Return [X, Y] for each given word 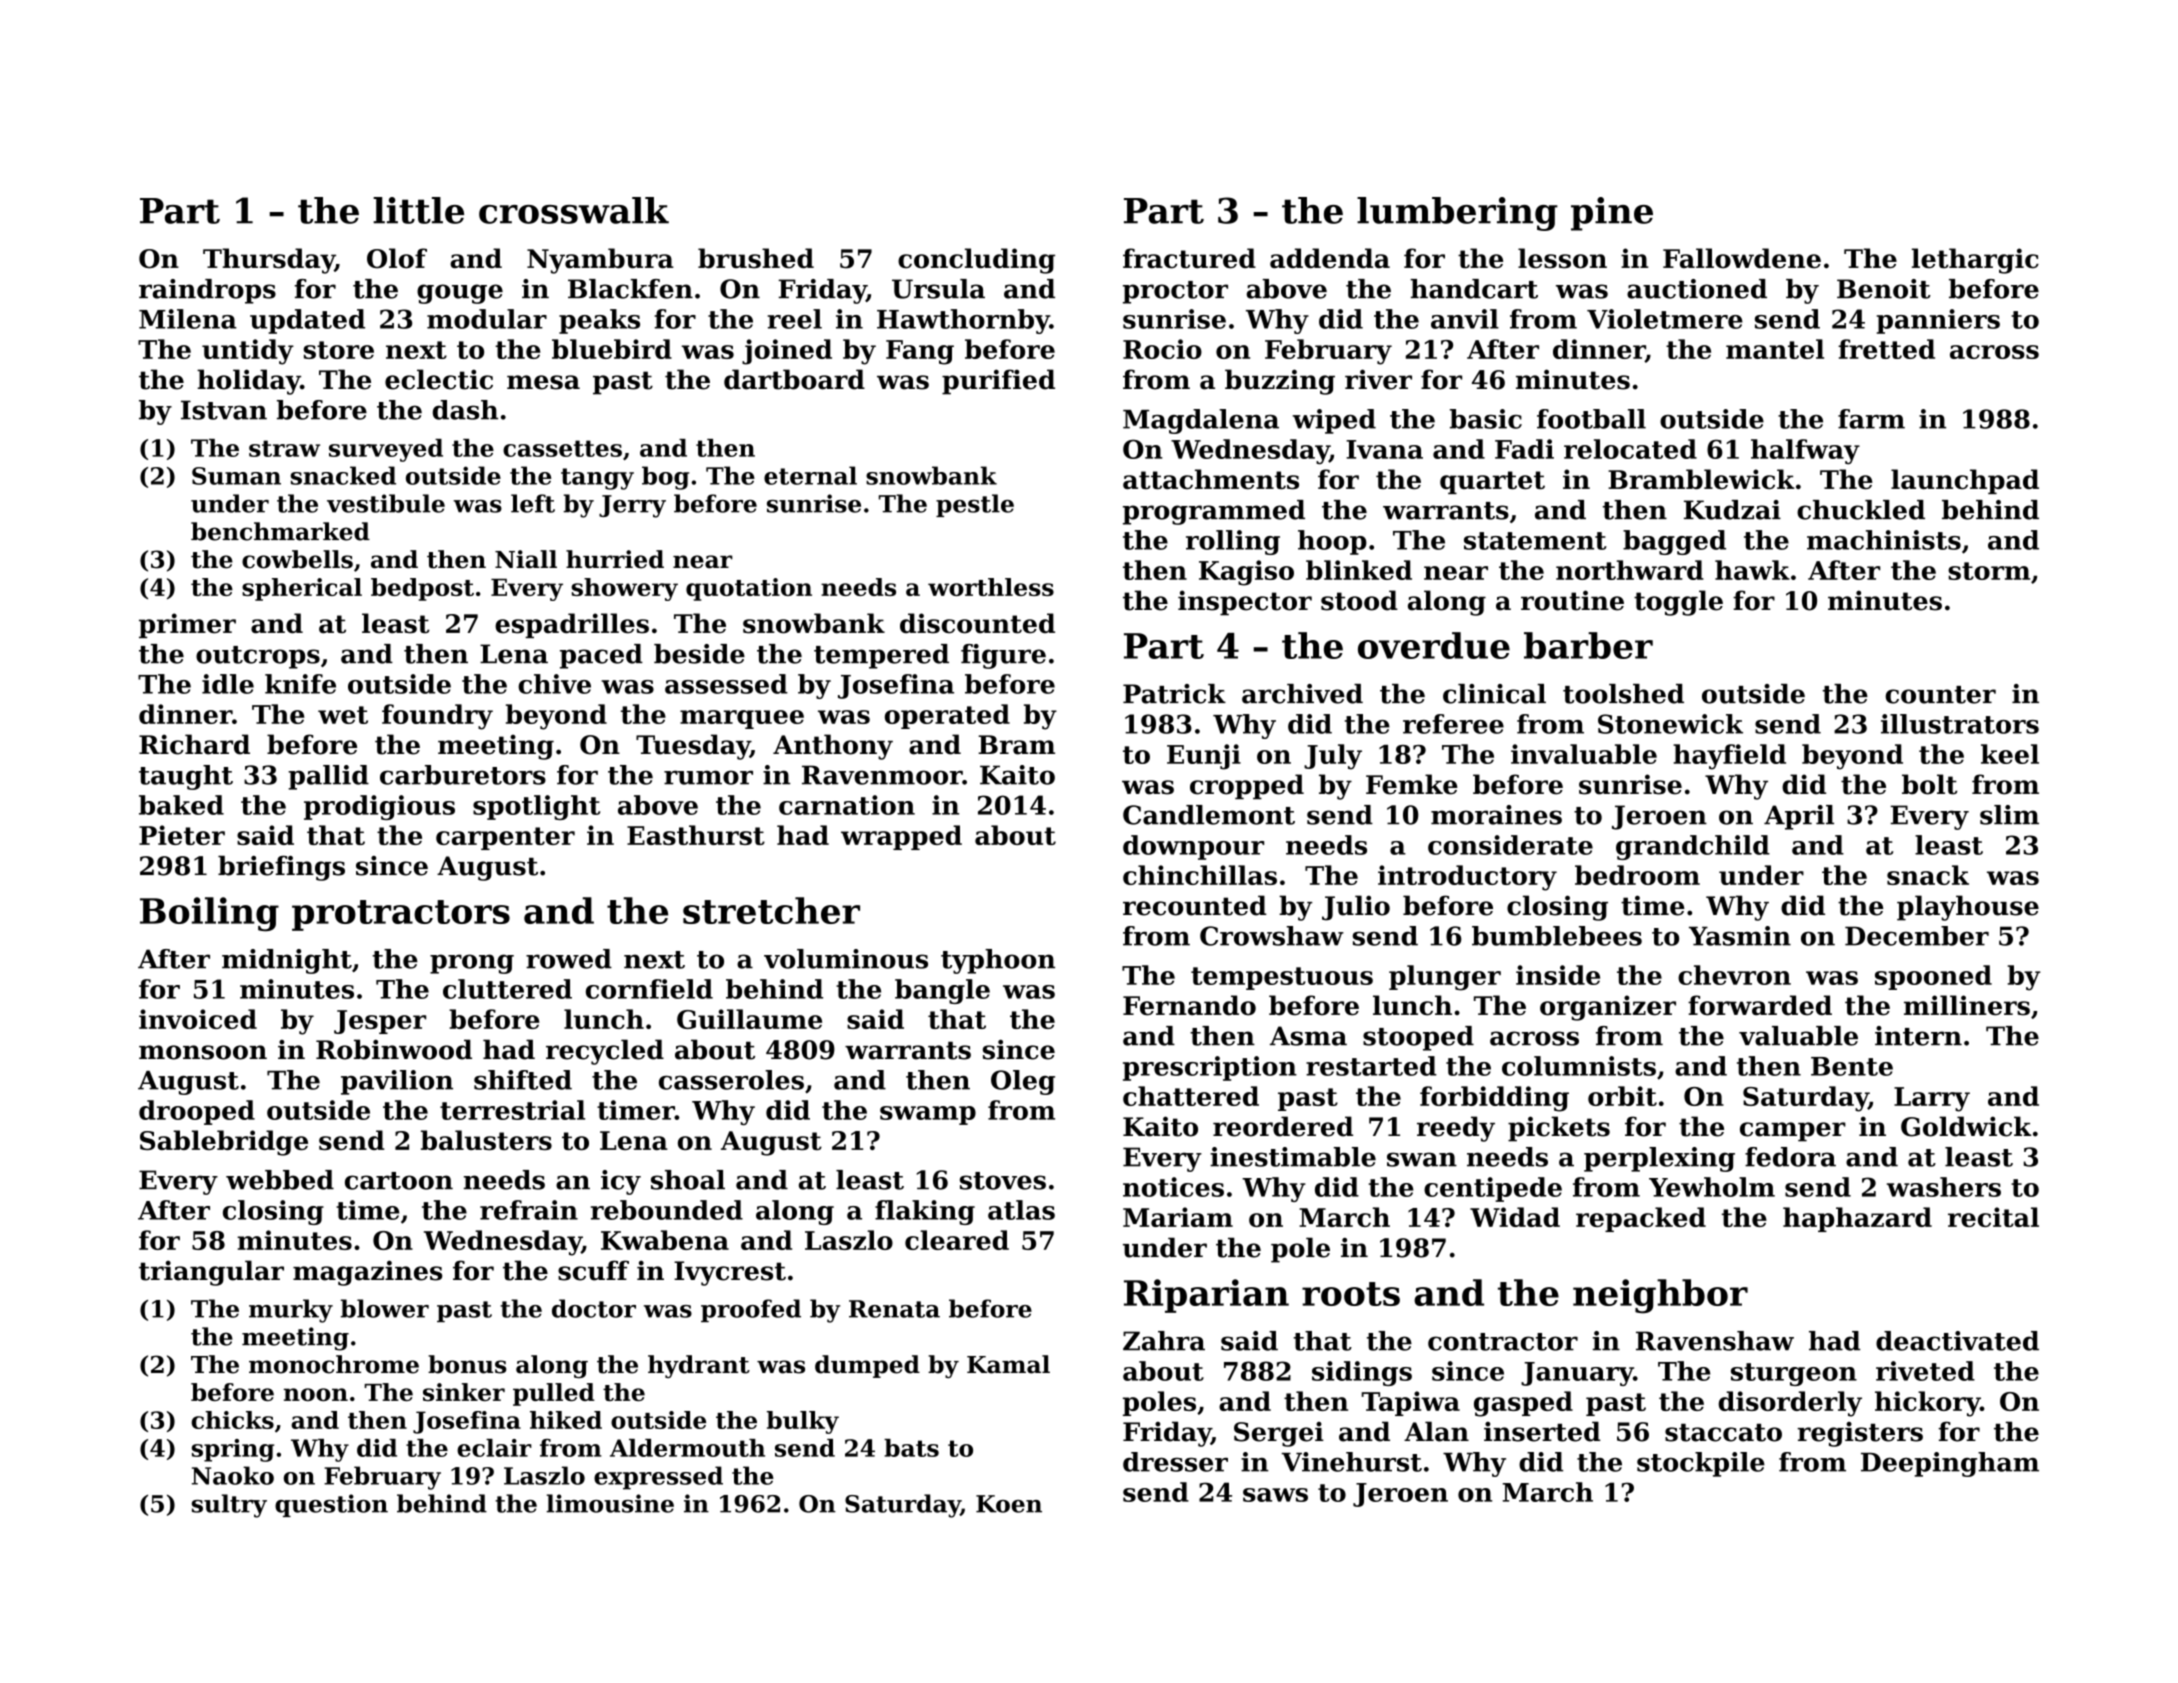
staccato [1723, 1432]
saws [1275, 1495]
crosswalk [574, 210]
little [418, 210]
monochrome [334, 1364]
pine [1612, 214]
